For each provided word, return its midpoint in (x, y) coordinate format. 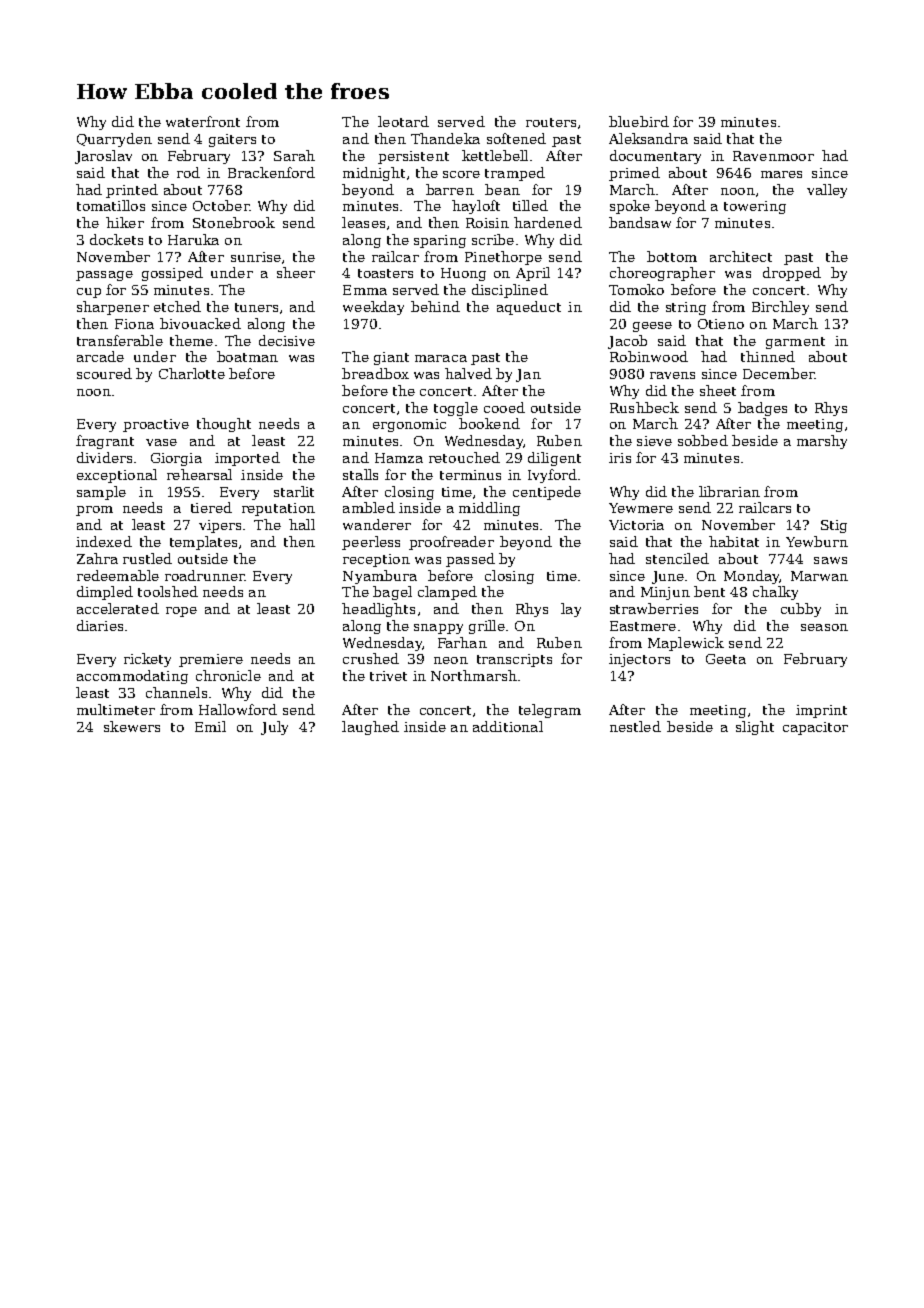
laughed (370, 728)
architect (741, 256)
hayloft (476, 207)
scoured (104, 373)
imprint (821, 711)
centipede (547, 493)
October (221, 205)
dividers (104, 457)
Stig (834, 526)
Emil (210, 726)
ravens (672, 375)
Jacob (627, 342)
